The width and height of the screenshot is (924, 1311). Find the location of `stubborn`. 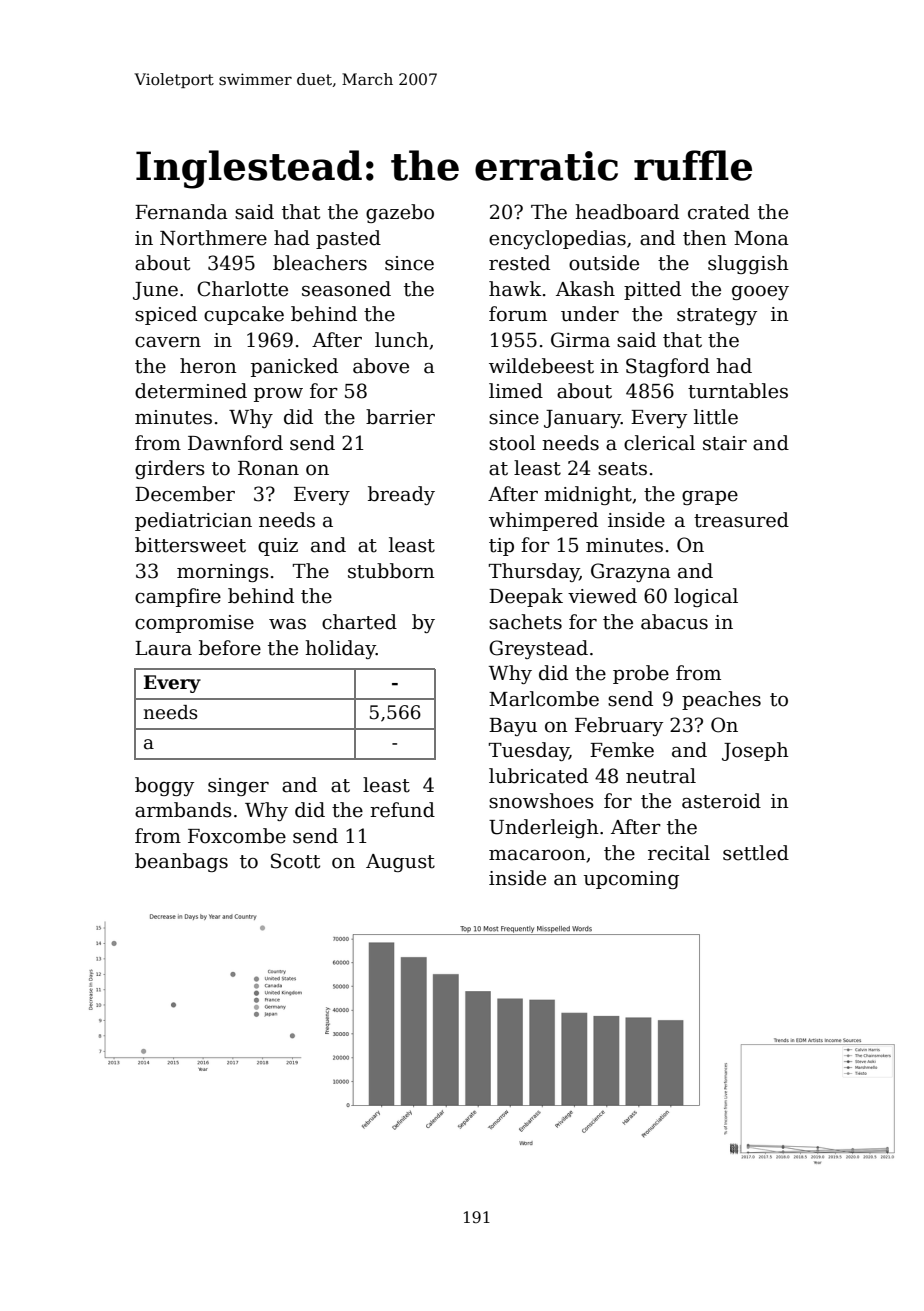

stubborn is located at coordinates (391, 571).
